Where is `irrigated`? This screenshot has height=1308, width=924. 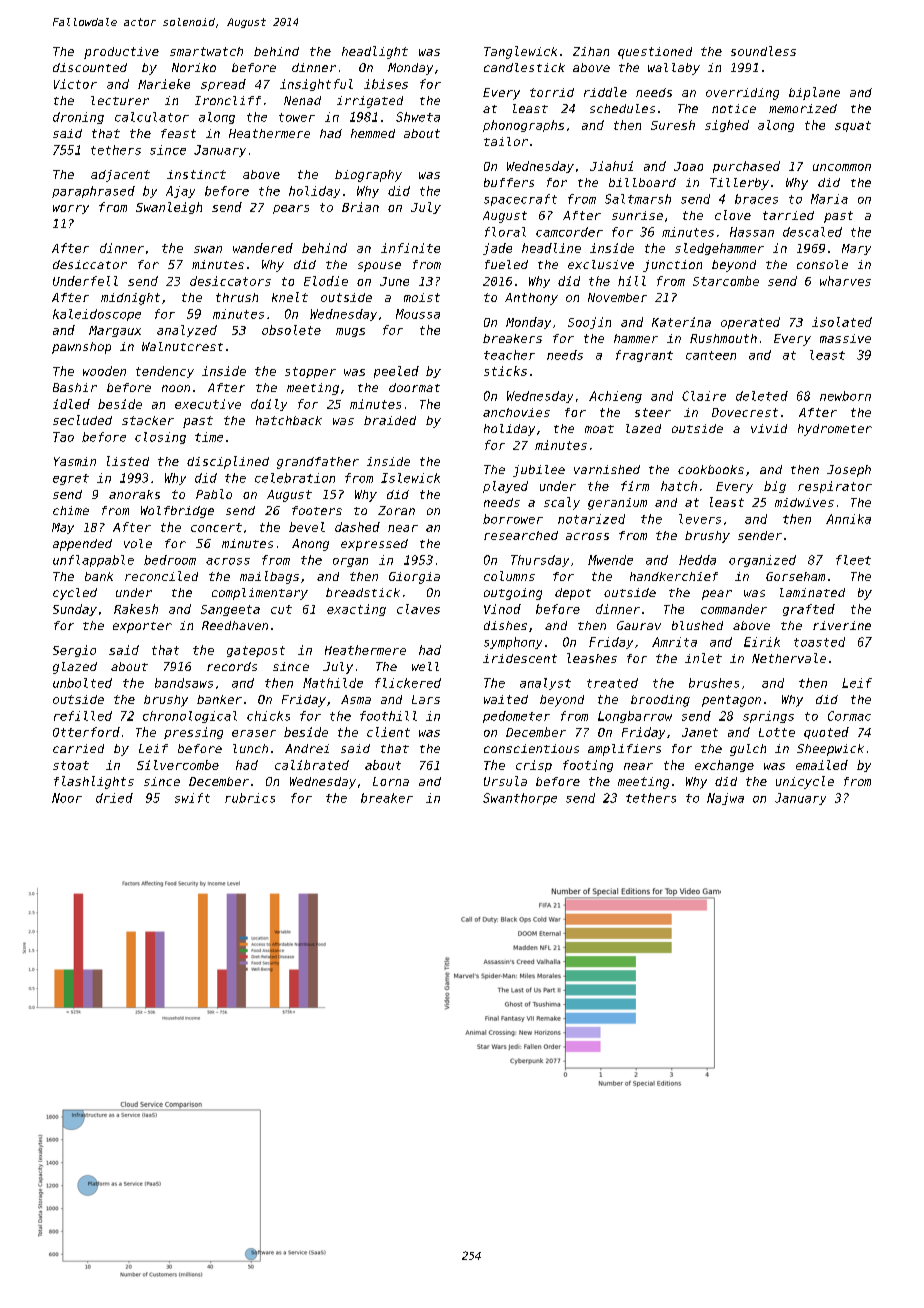
irrigated is located at coordinates (370, 102).
